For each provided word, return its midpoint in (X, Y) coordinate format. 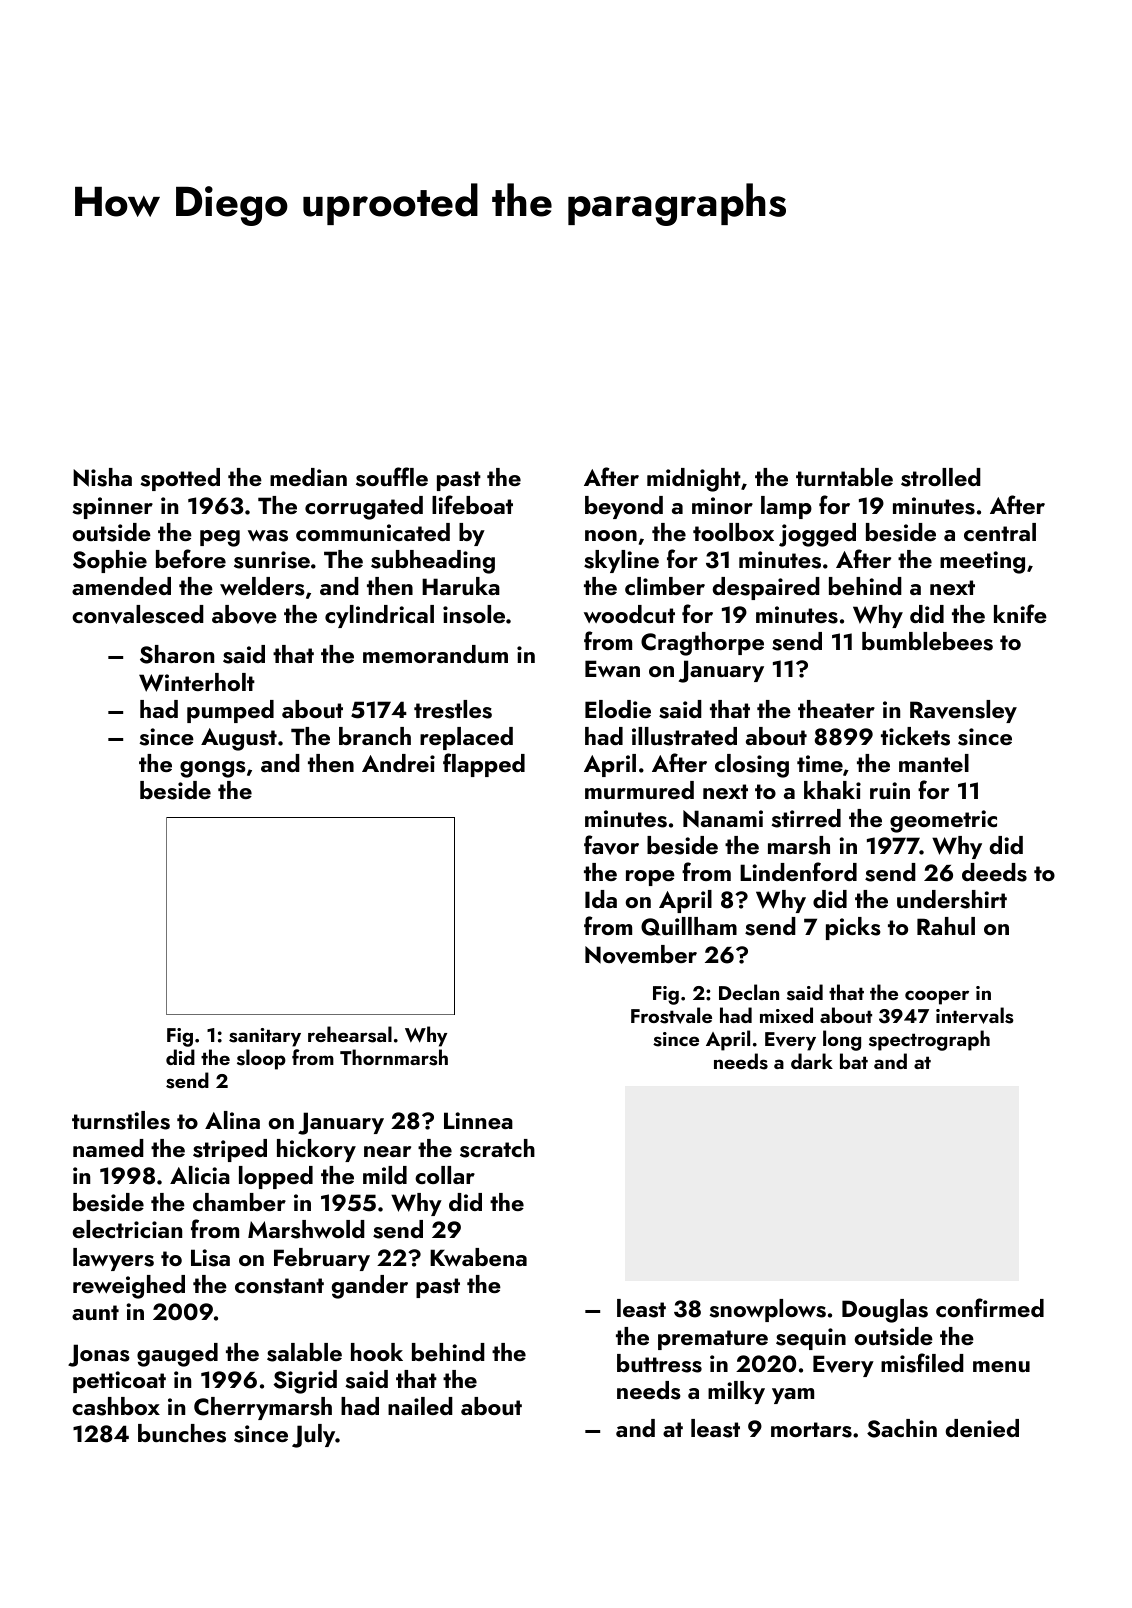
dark (812, 1061)
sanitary (265, 1037)
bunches (182, 1433)
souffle (392, 477)
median (308, 477)
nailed (420, 1406)
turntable (844, 477)
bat (854, 1061)
